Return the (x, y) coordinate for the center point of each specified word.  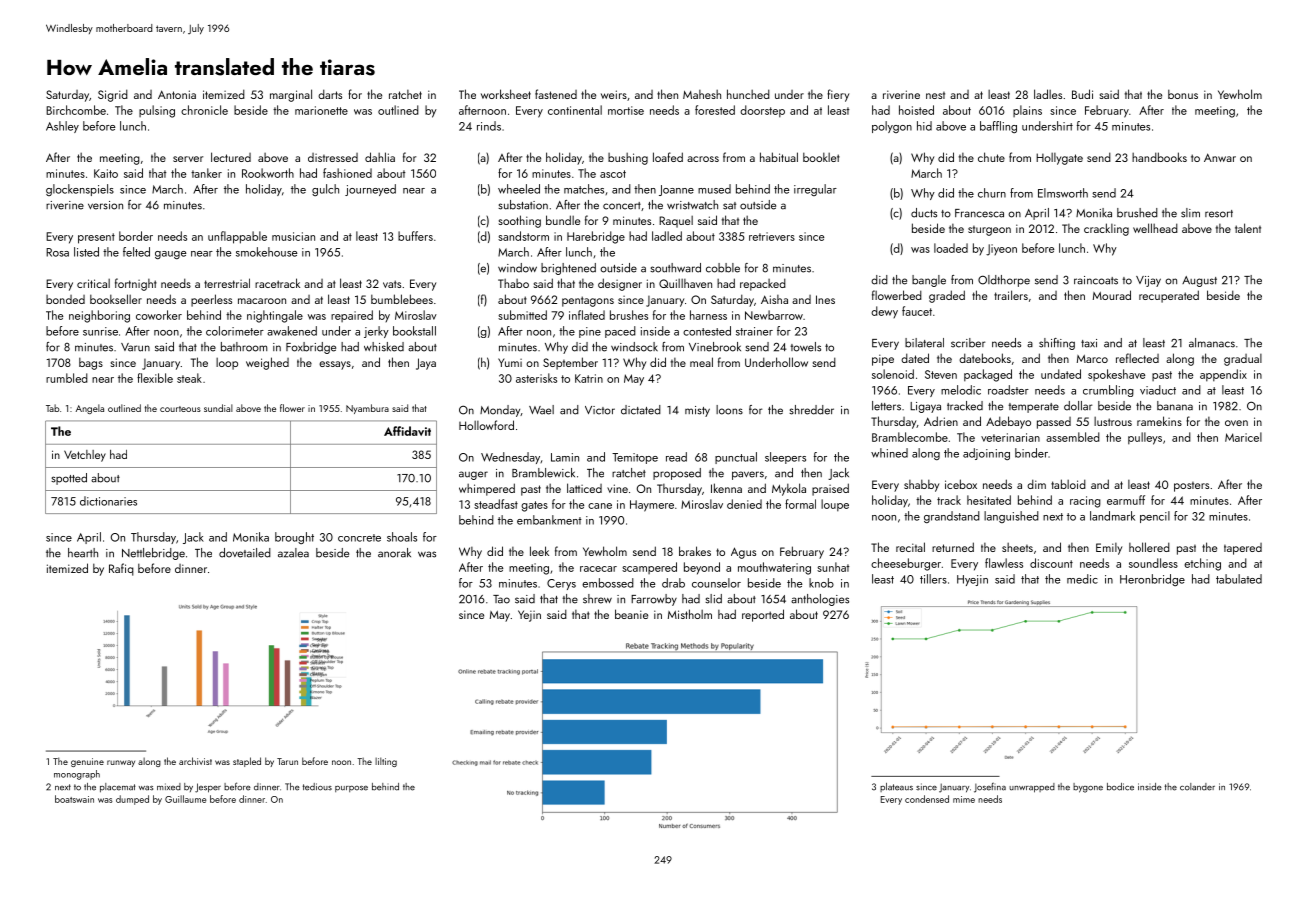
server (188, 159)
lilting (386, 762)
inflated (587, 315)
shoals (402, 537)
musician (293, 236)
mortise (626, 110)
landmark (1112, 516)
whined (889, 453)
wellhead (1155, 228)
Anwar (1220, 157)
